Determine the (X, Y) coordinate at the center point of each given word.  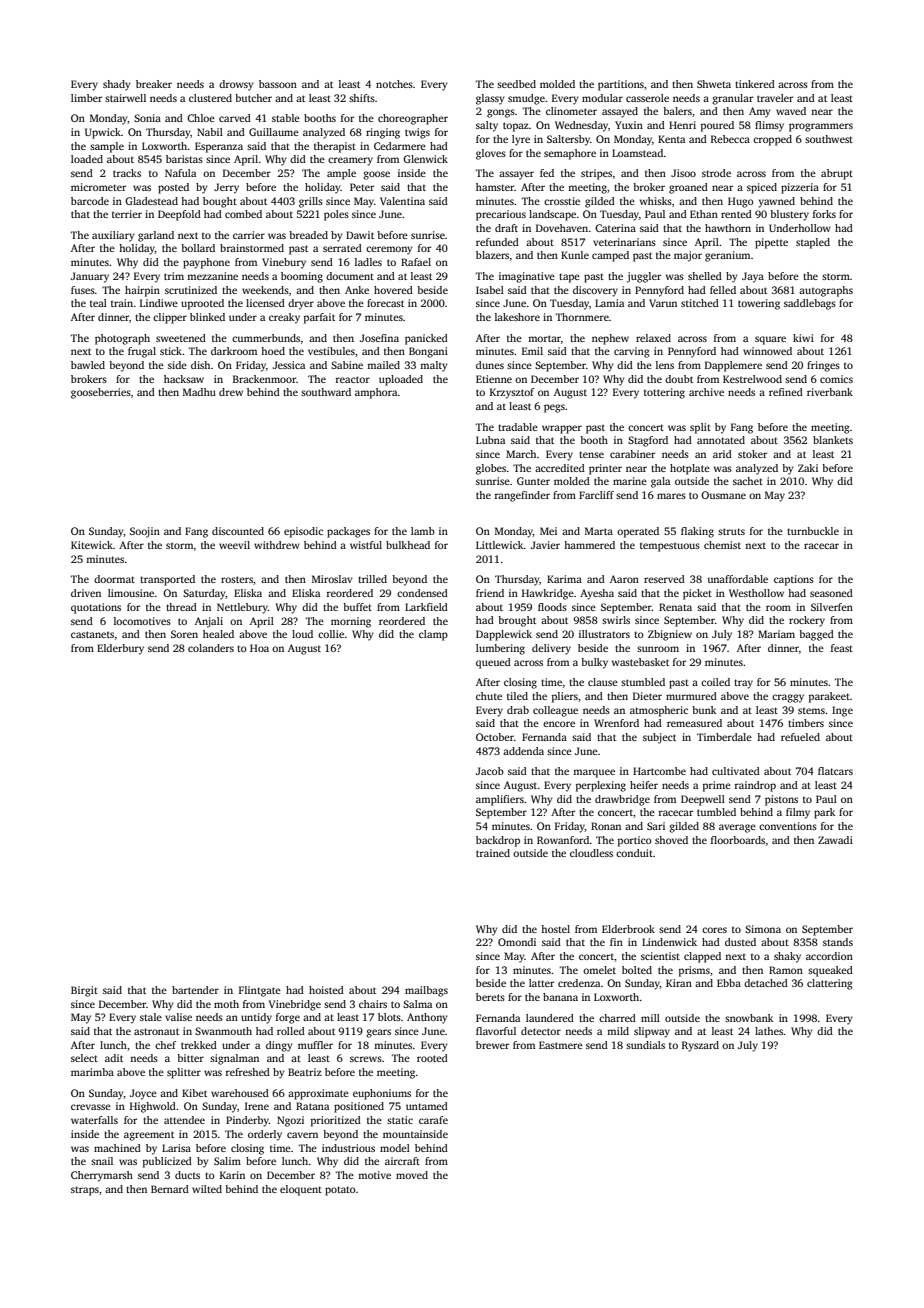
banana (560, 997)
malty (434, 366)
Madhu (199, 392)
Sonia (147, 118)
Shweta (714, 84)
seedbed (516, 84)
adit (114, 1058)
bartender (195, 990)
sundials (645, 1045)
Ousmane (723, 495)
